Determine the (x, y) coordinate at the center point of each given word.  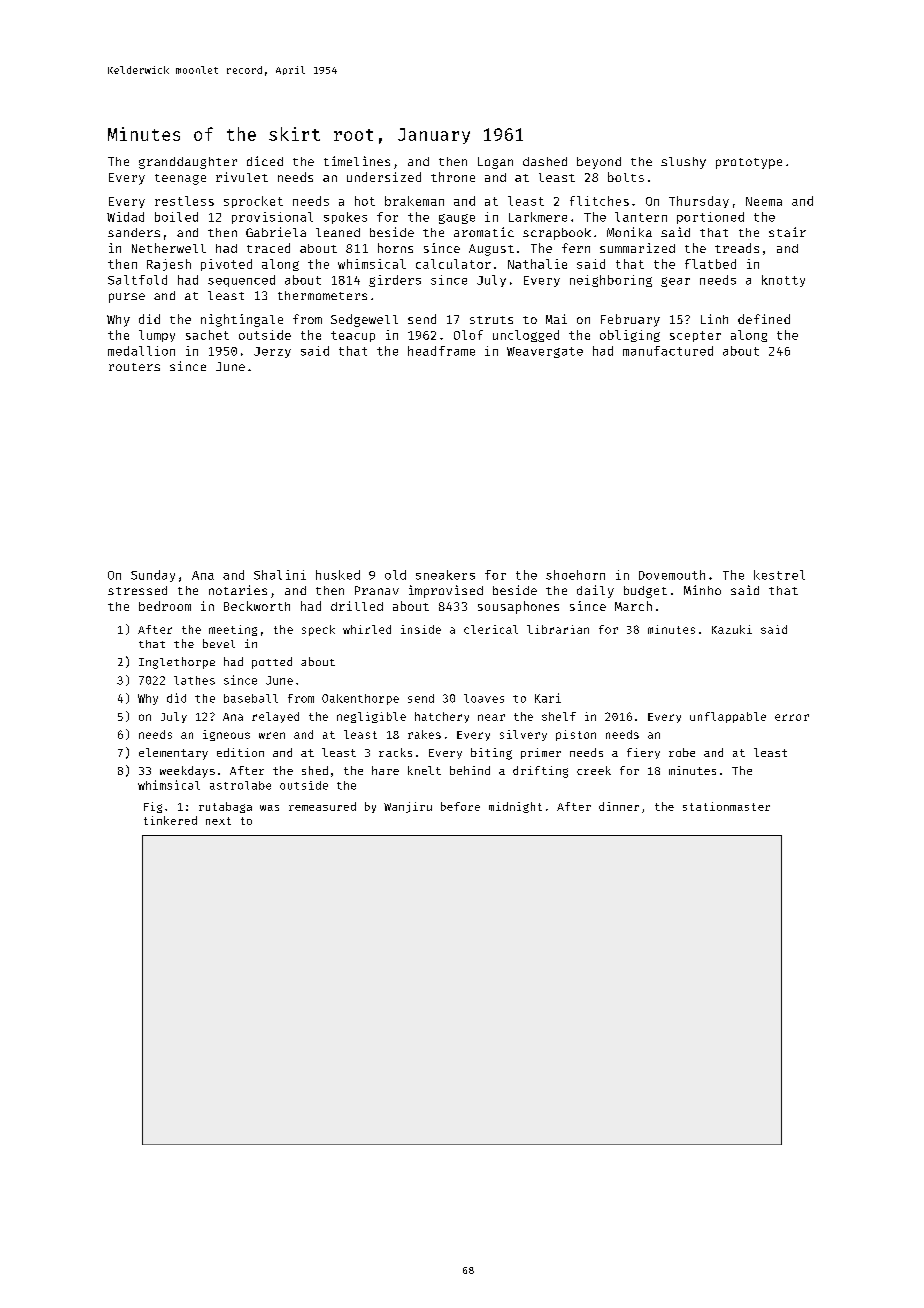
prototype (749, 163)
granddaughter (188, 163)
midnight (515, 807)
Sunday (153, 576)
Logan (495, 163)
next (218, 821)
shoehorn (575, 575)
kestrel (779, 575)
